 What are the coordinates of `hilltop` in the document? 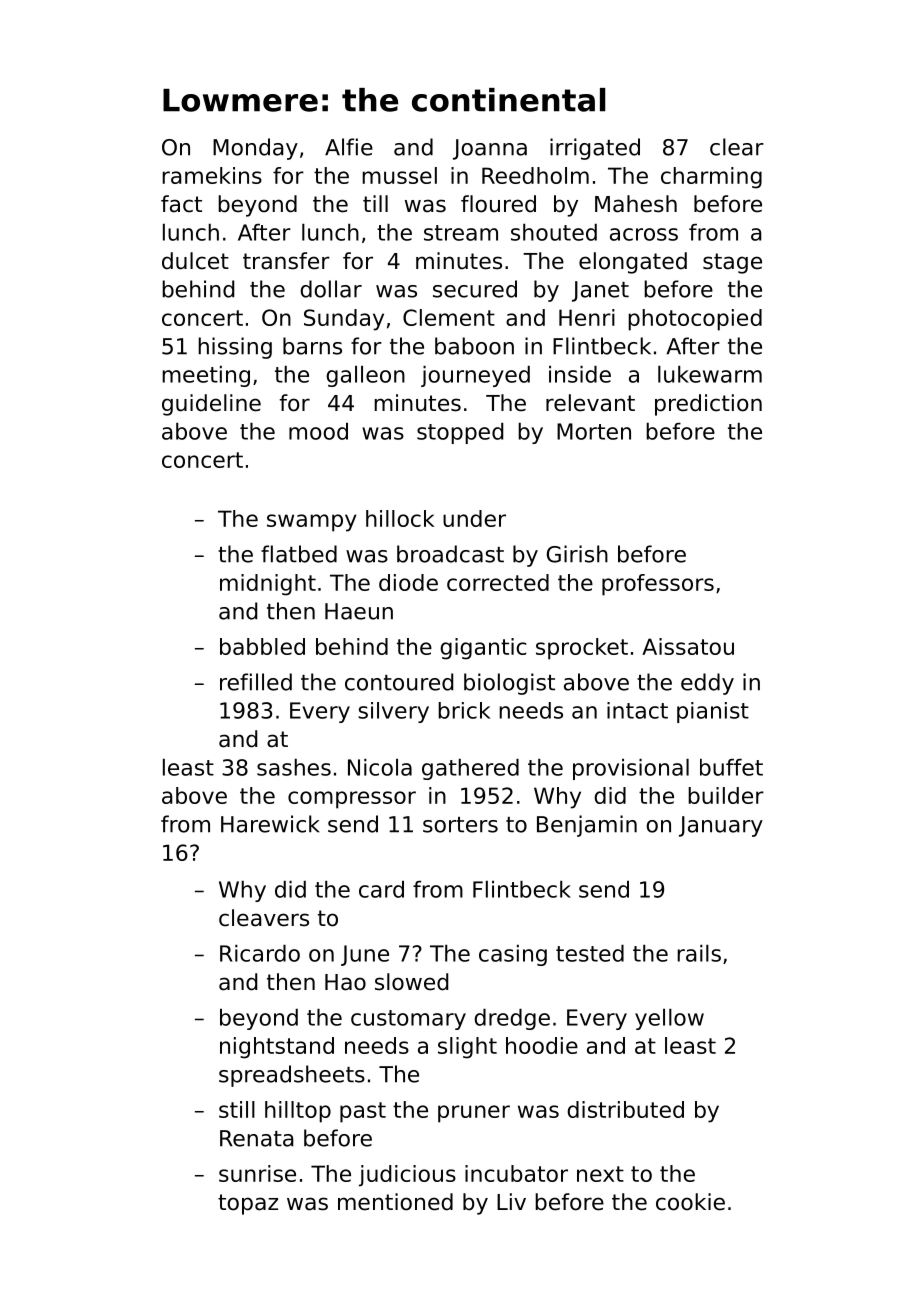 It's located at (298, 1112).
